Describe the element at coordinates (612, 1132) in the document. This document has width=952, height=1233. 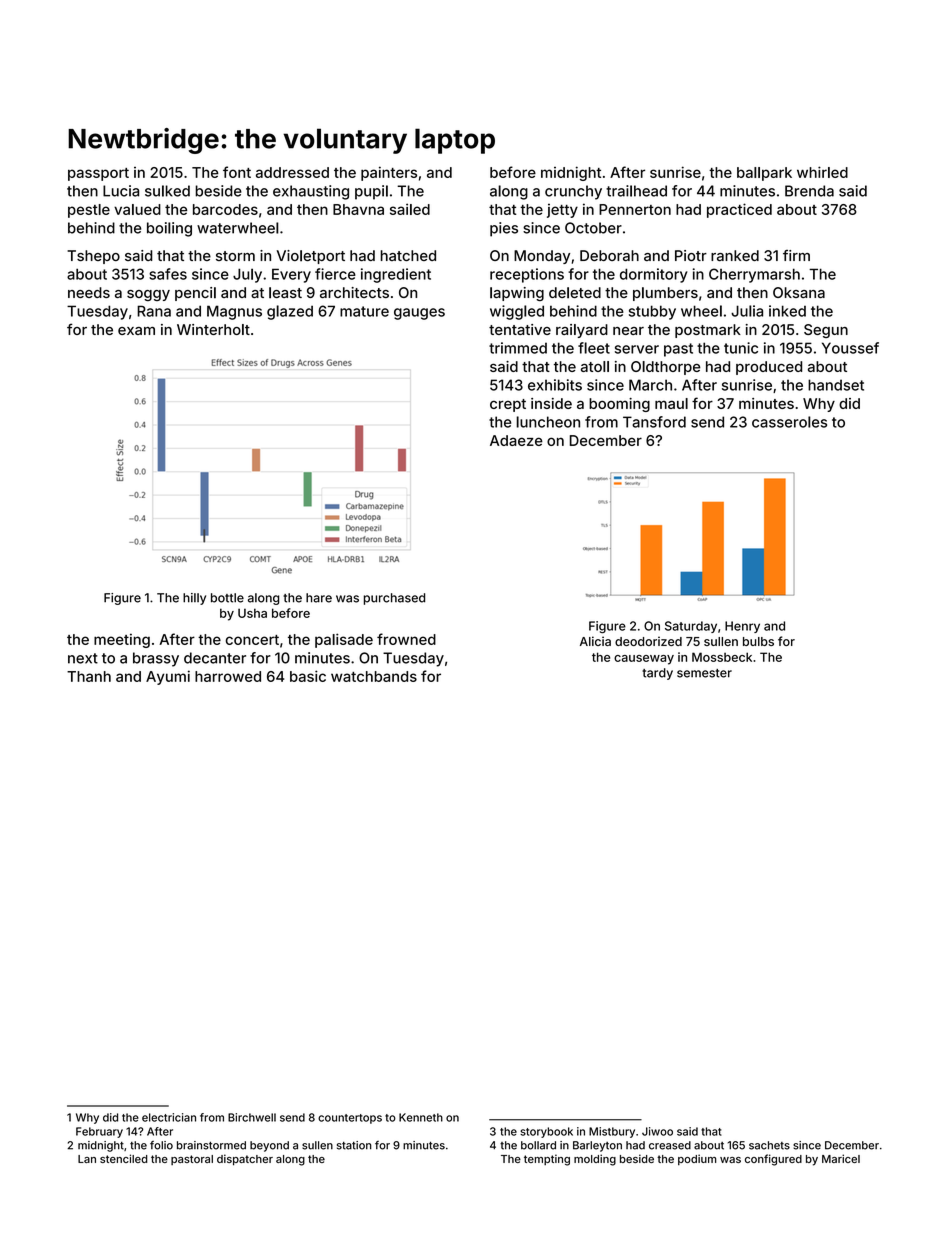
I see `Mistbury` at that location.
